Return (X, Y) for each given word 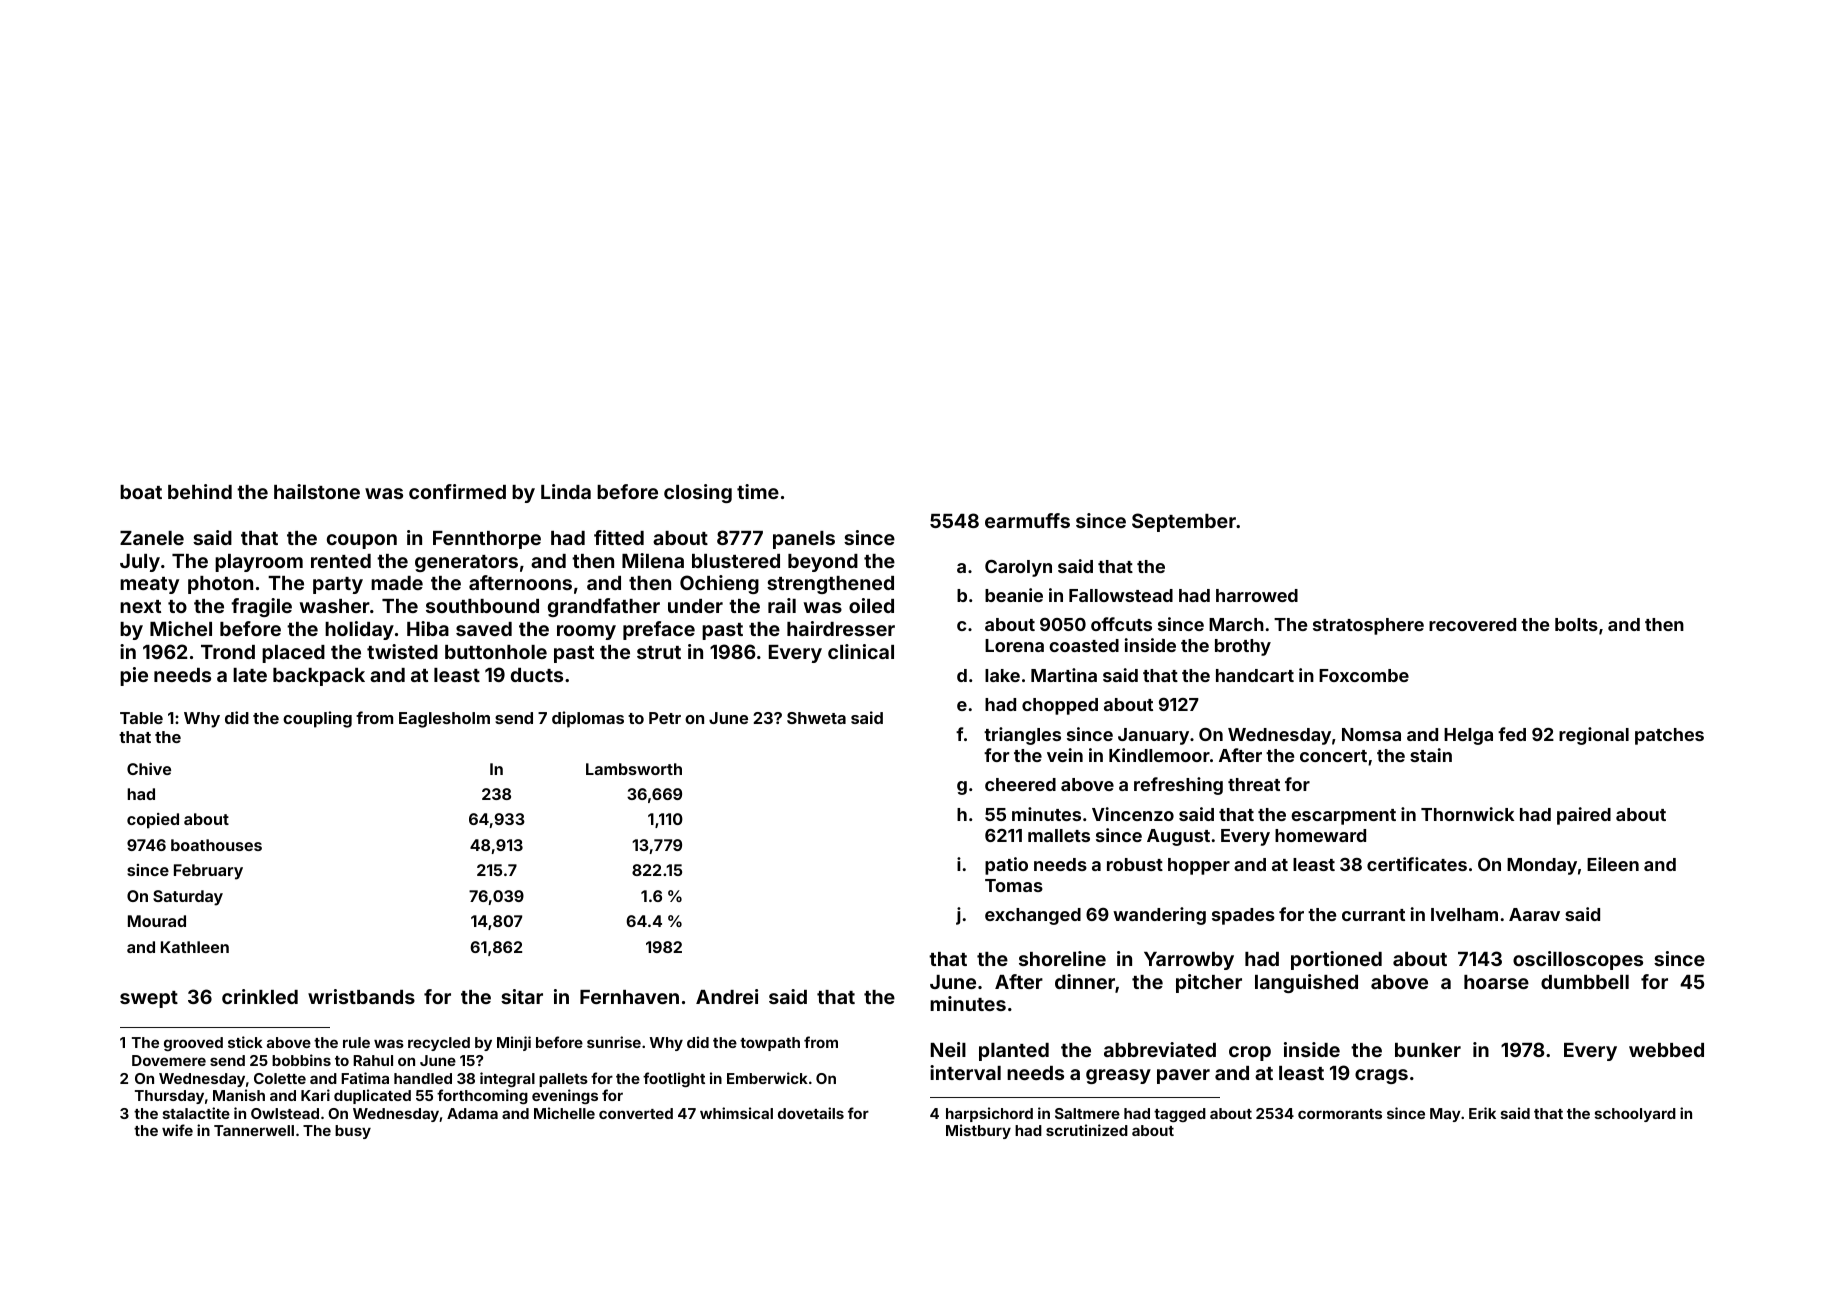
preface (659, 630)
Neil (948, 1049)
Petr (665, 718)
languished (1306, 983)
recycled (439, 1044)
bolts (1576, 624)
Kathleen (195, 947)
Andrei (727, 996)
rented (341, 561)
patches (1669, 736)
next (140, 606)
